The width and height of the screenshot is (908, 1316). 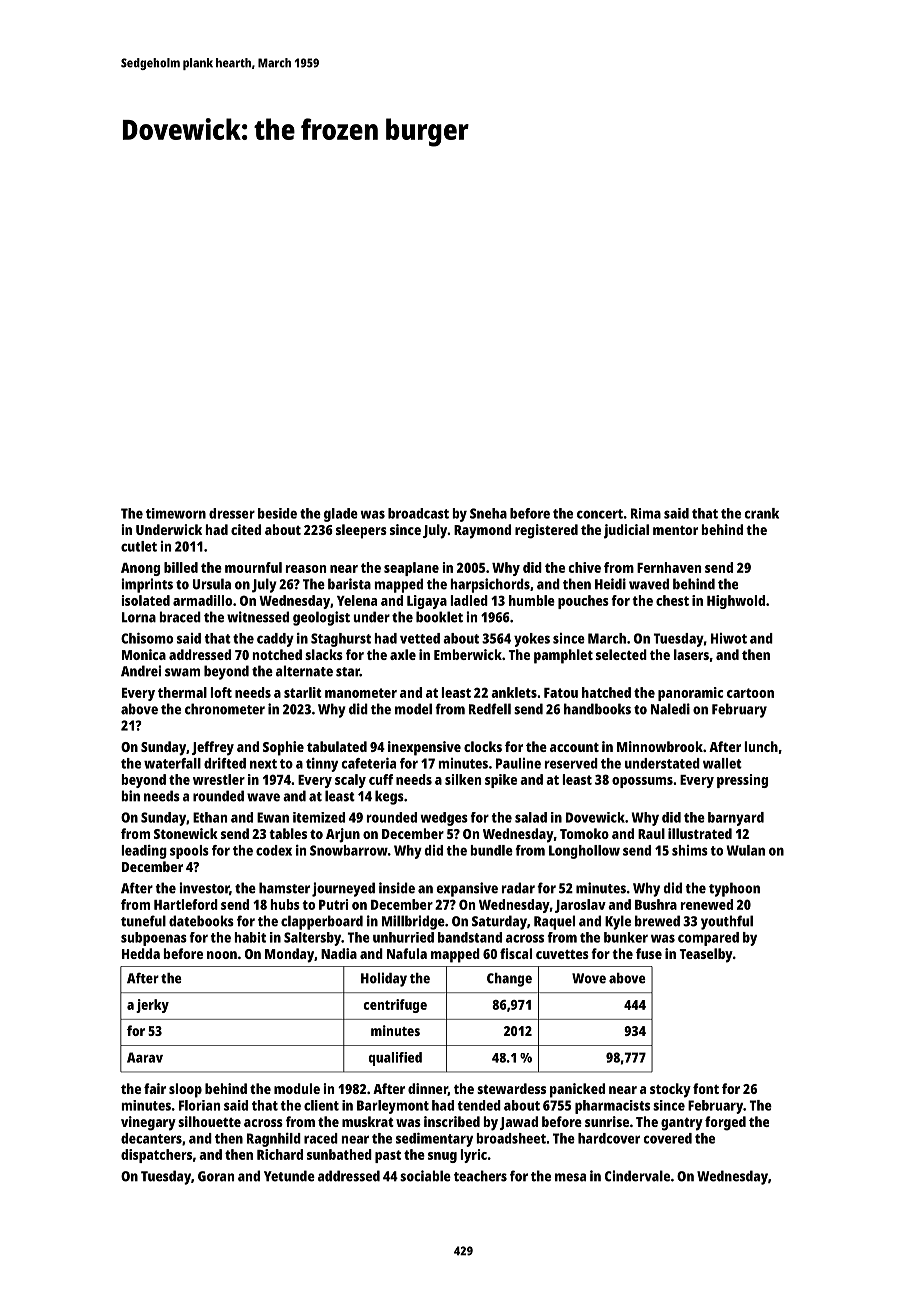 I want to click on Hiwot, so click(x=729, y=638).
